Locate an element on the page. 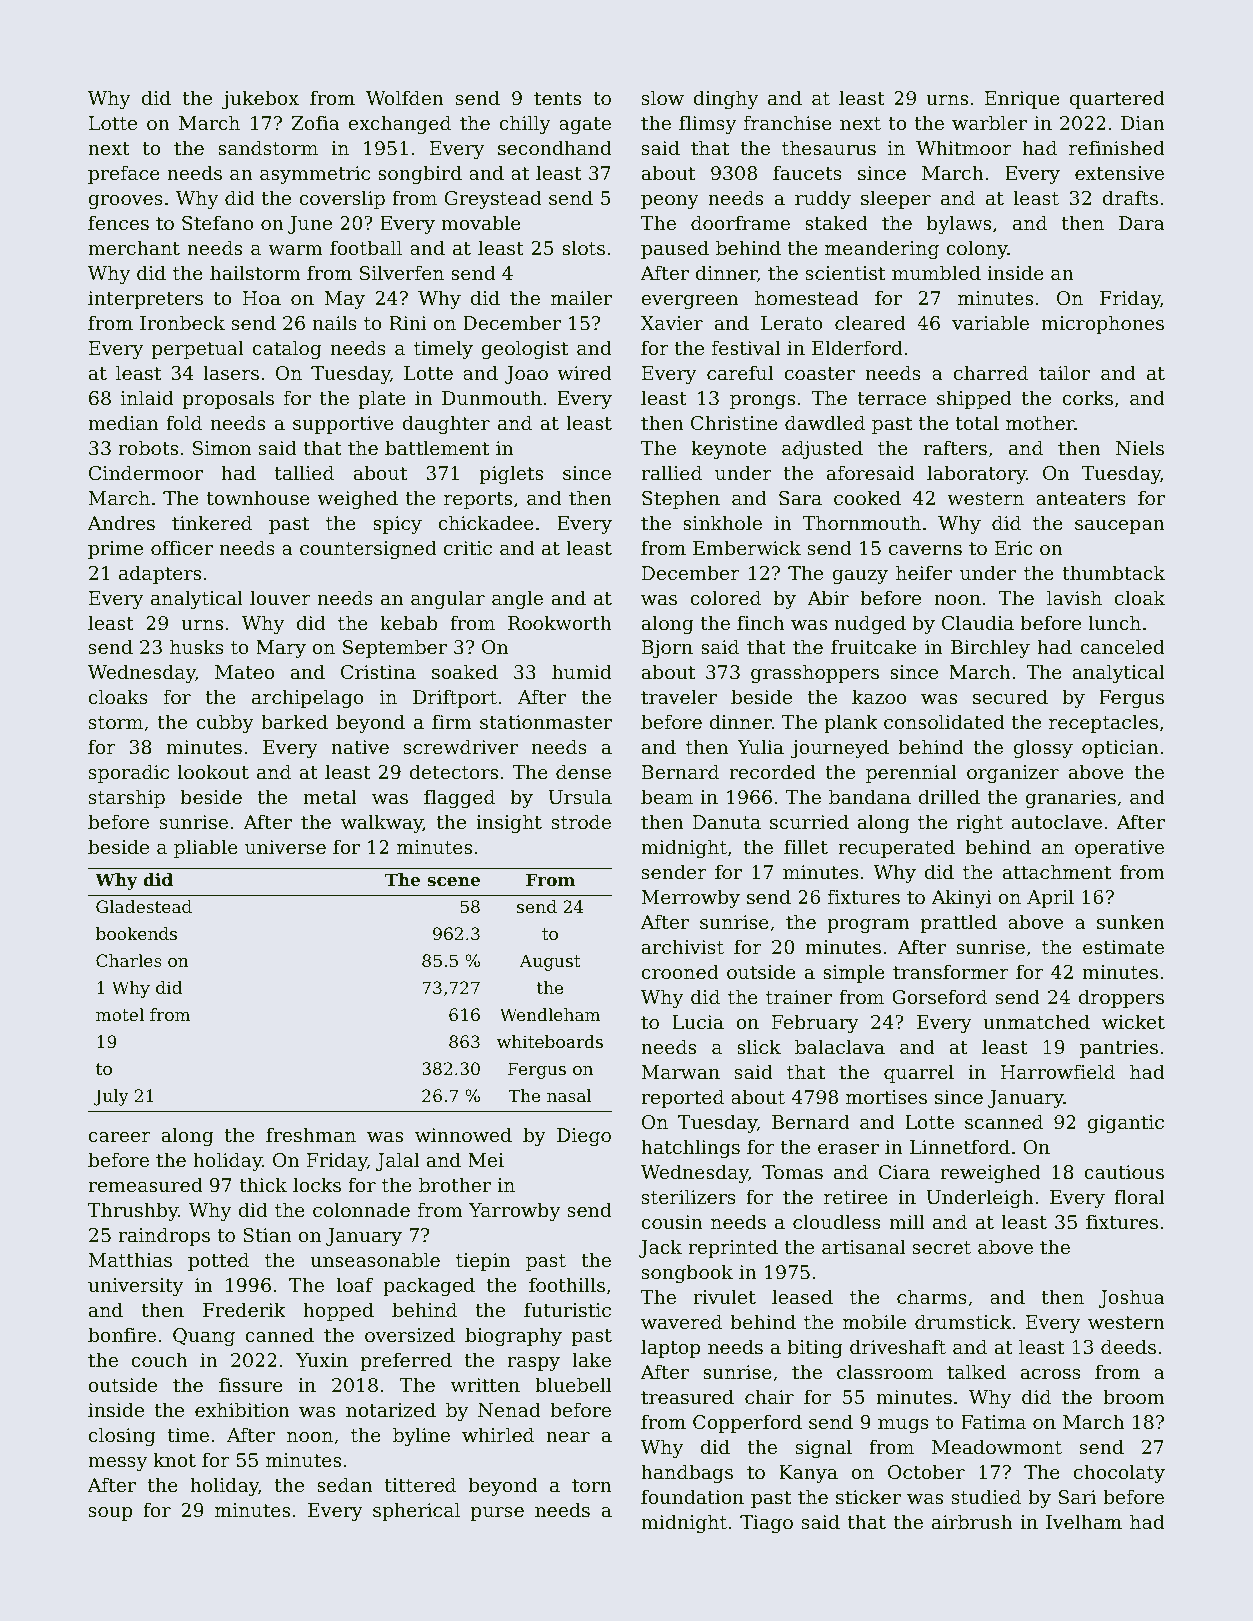  bookends is located at coordinates (136, 933).
